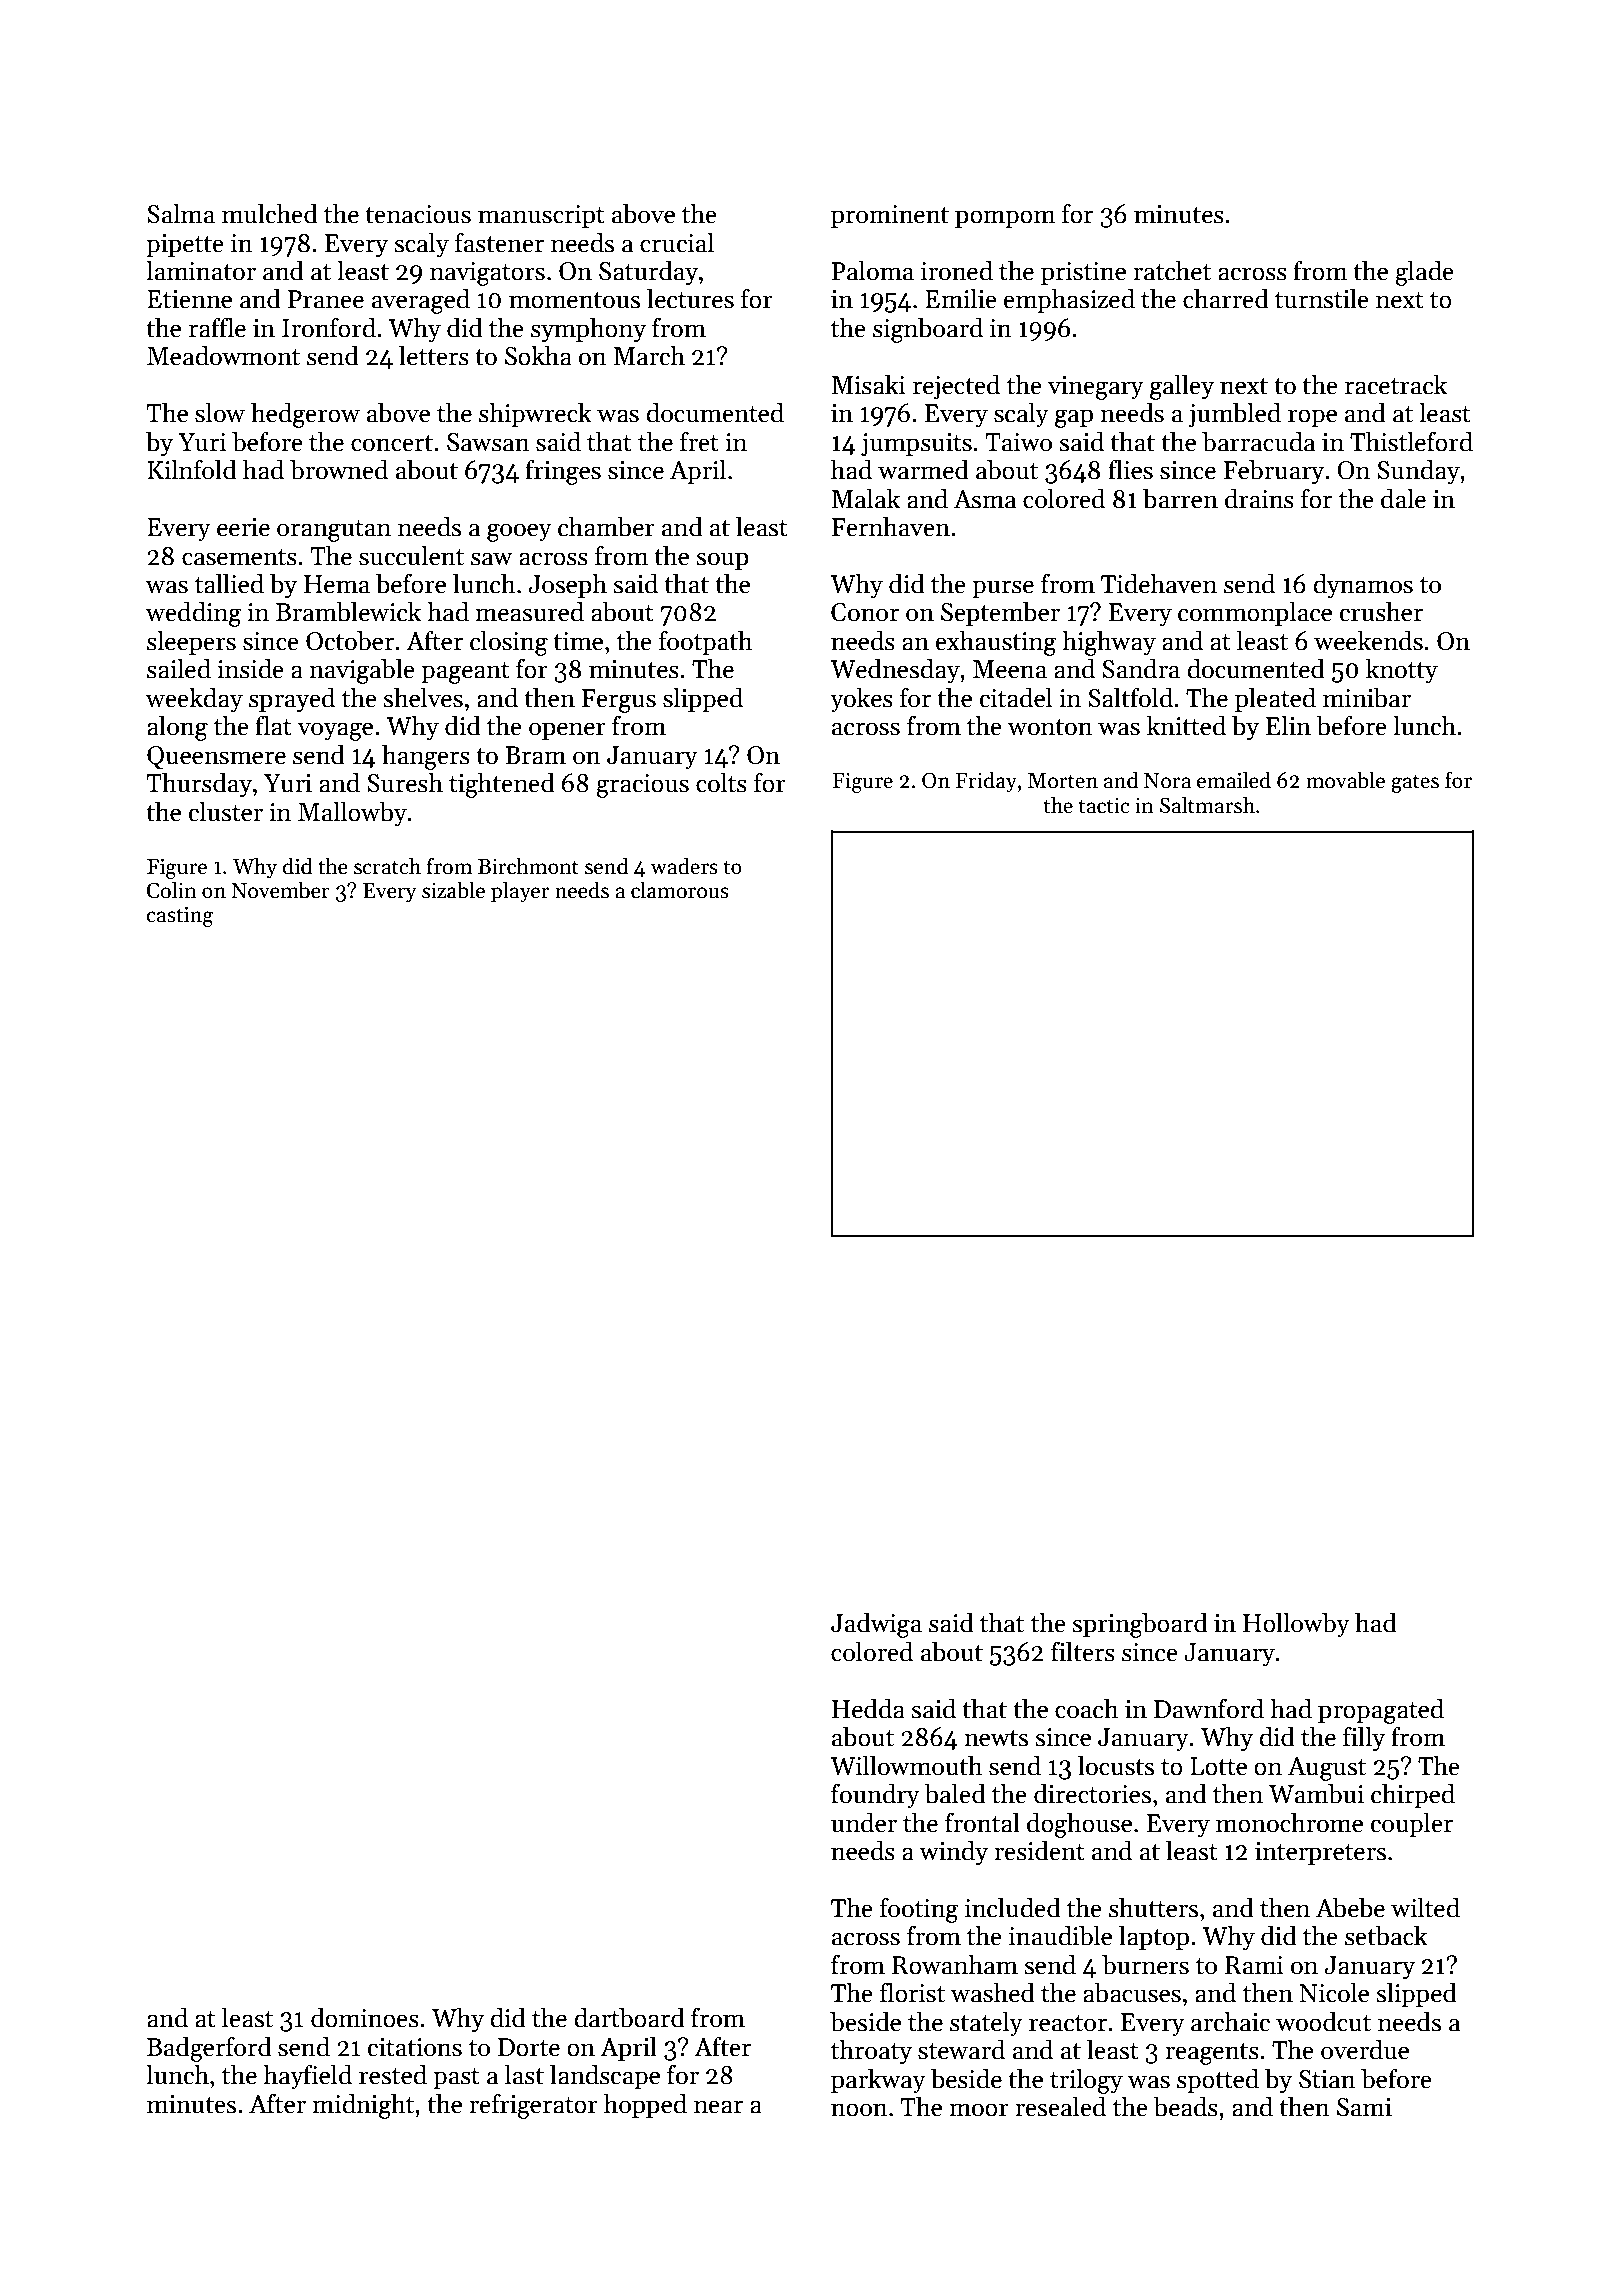 The height and width of the screenshot is (2292, 1620). What do you see at coordinates (307, 2077) in the screenshot?
I see `hayfield` at bounding box center [307, 2077].
